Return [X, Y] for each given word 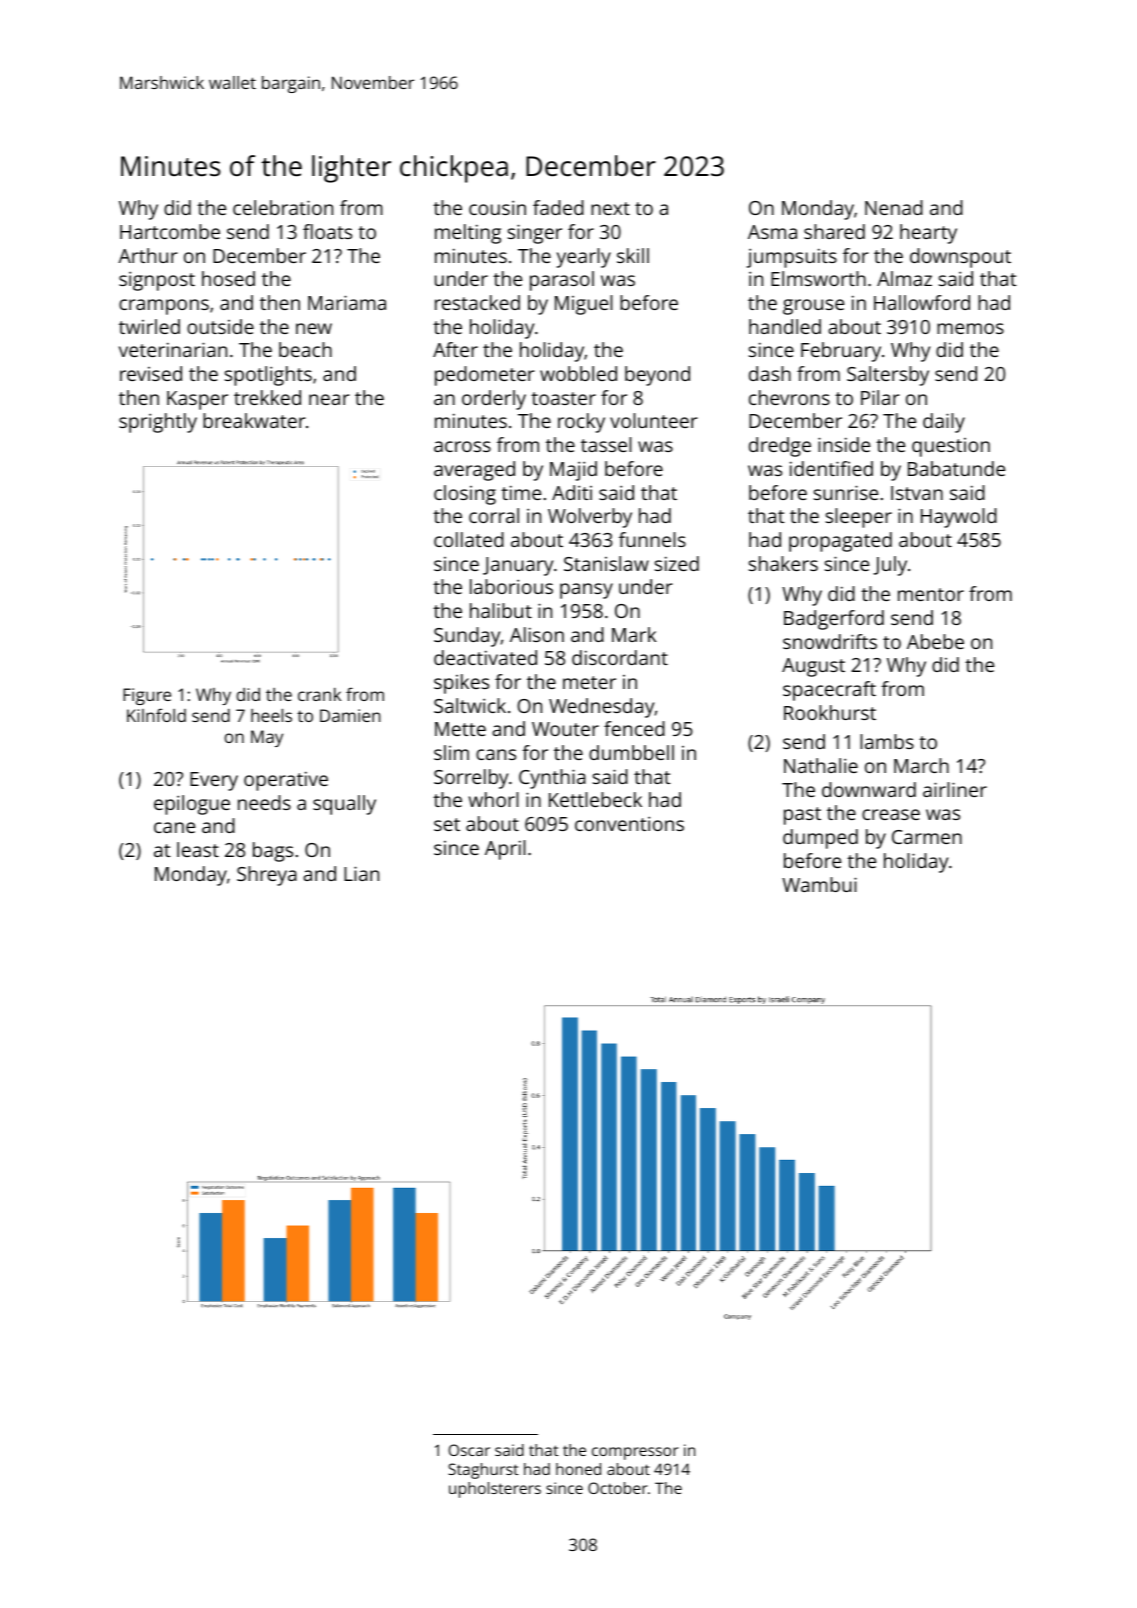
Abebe [935, 641]
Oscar [469, 1450]
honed [578, 1469]
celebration [283, 207]
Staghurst [483, 1471]
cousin [497, 207]
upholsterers [495, 1490]
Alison [537, 634]
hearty [928, 234]
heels [271, 715]
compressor [635, 1453]
